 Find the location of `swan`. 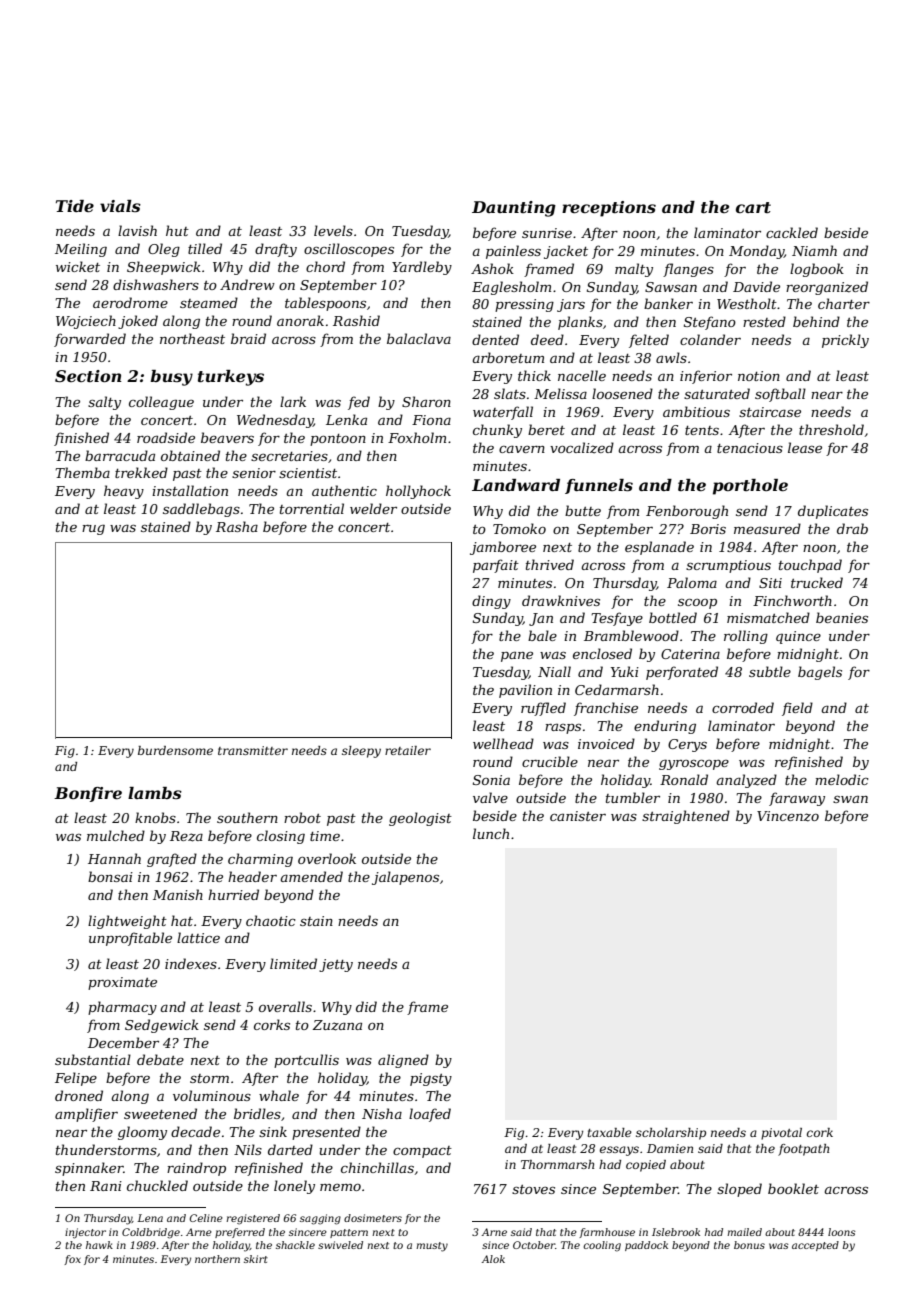

swan is located at coordinates (850, 799).
